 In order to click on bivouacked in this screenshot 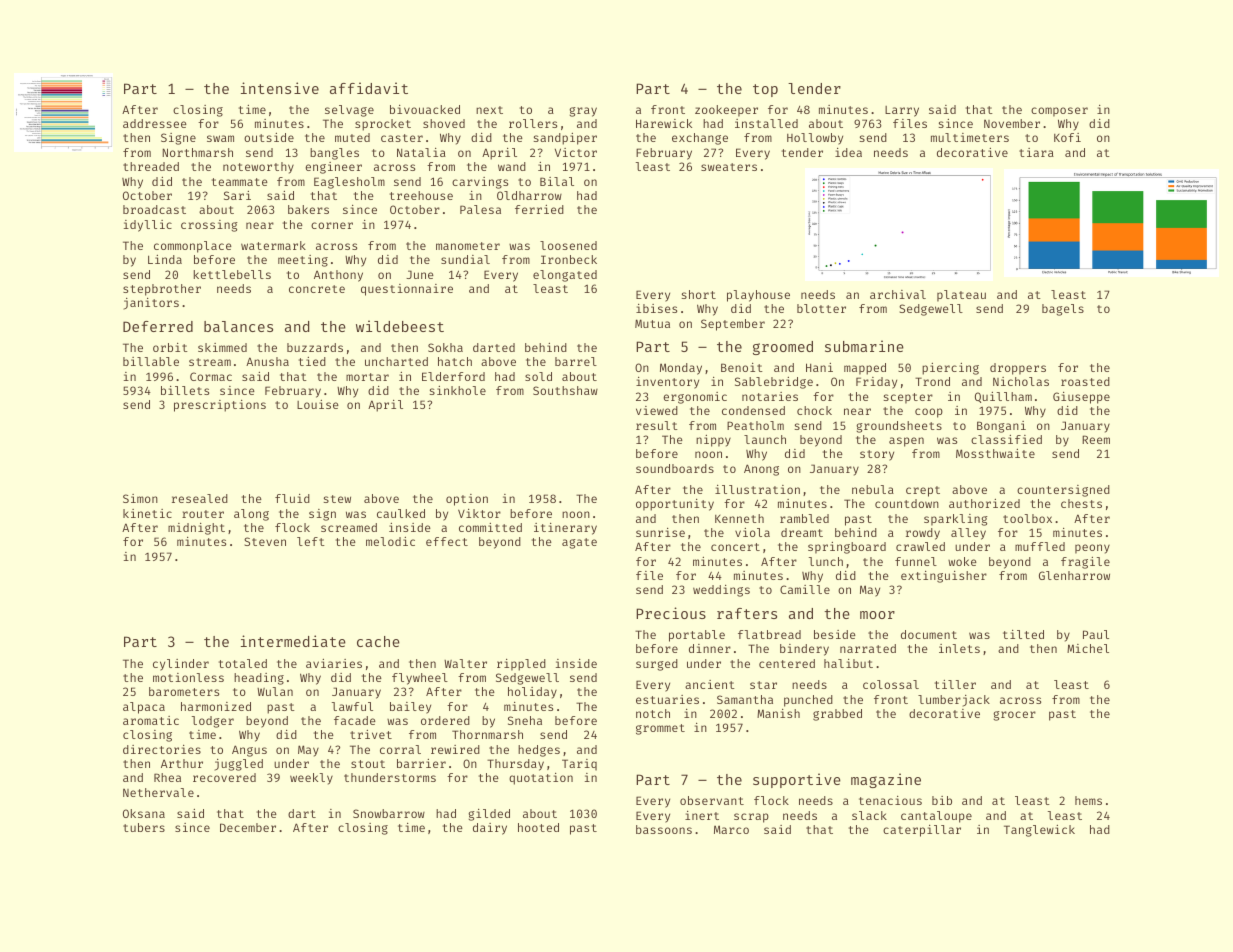, I will do `click(425, 109)`.
